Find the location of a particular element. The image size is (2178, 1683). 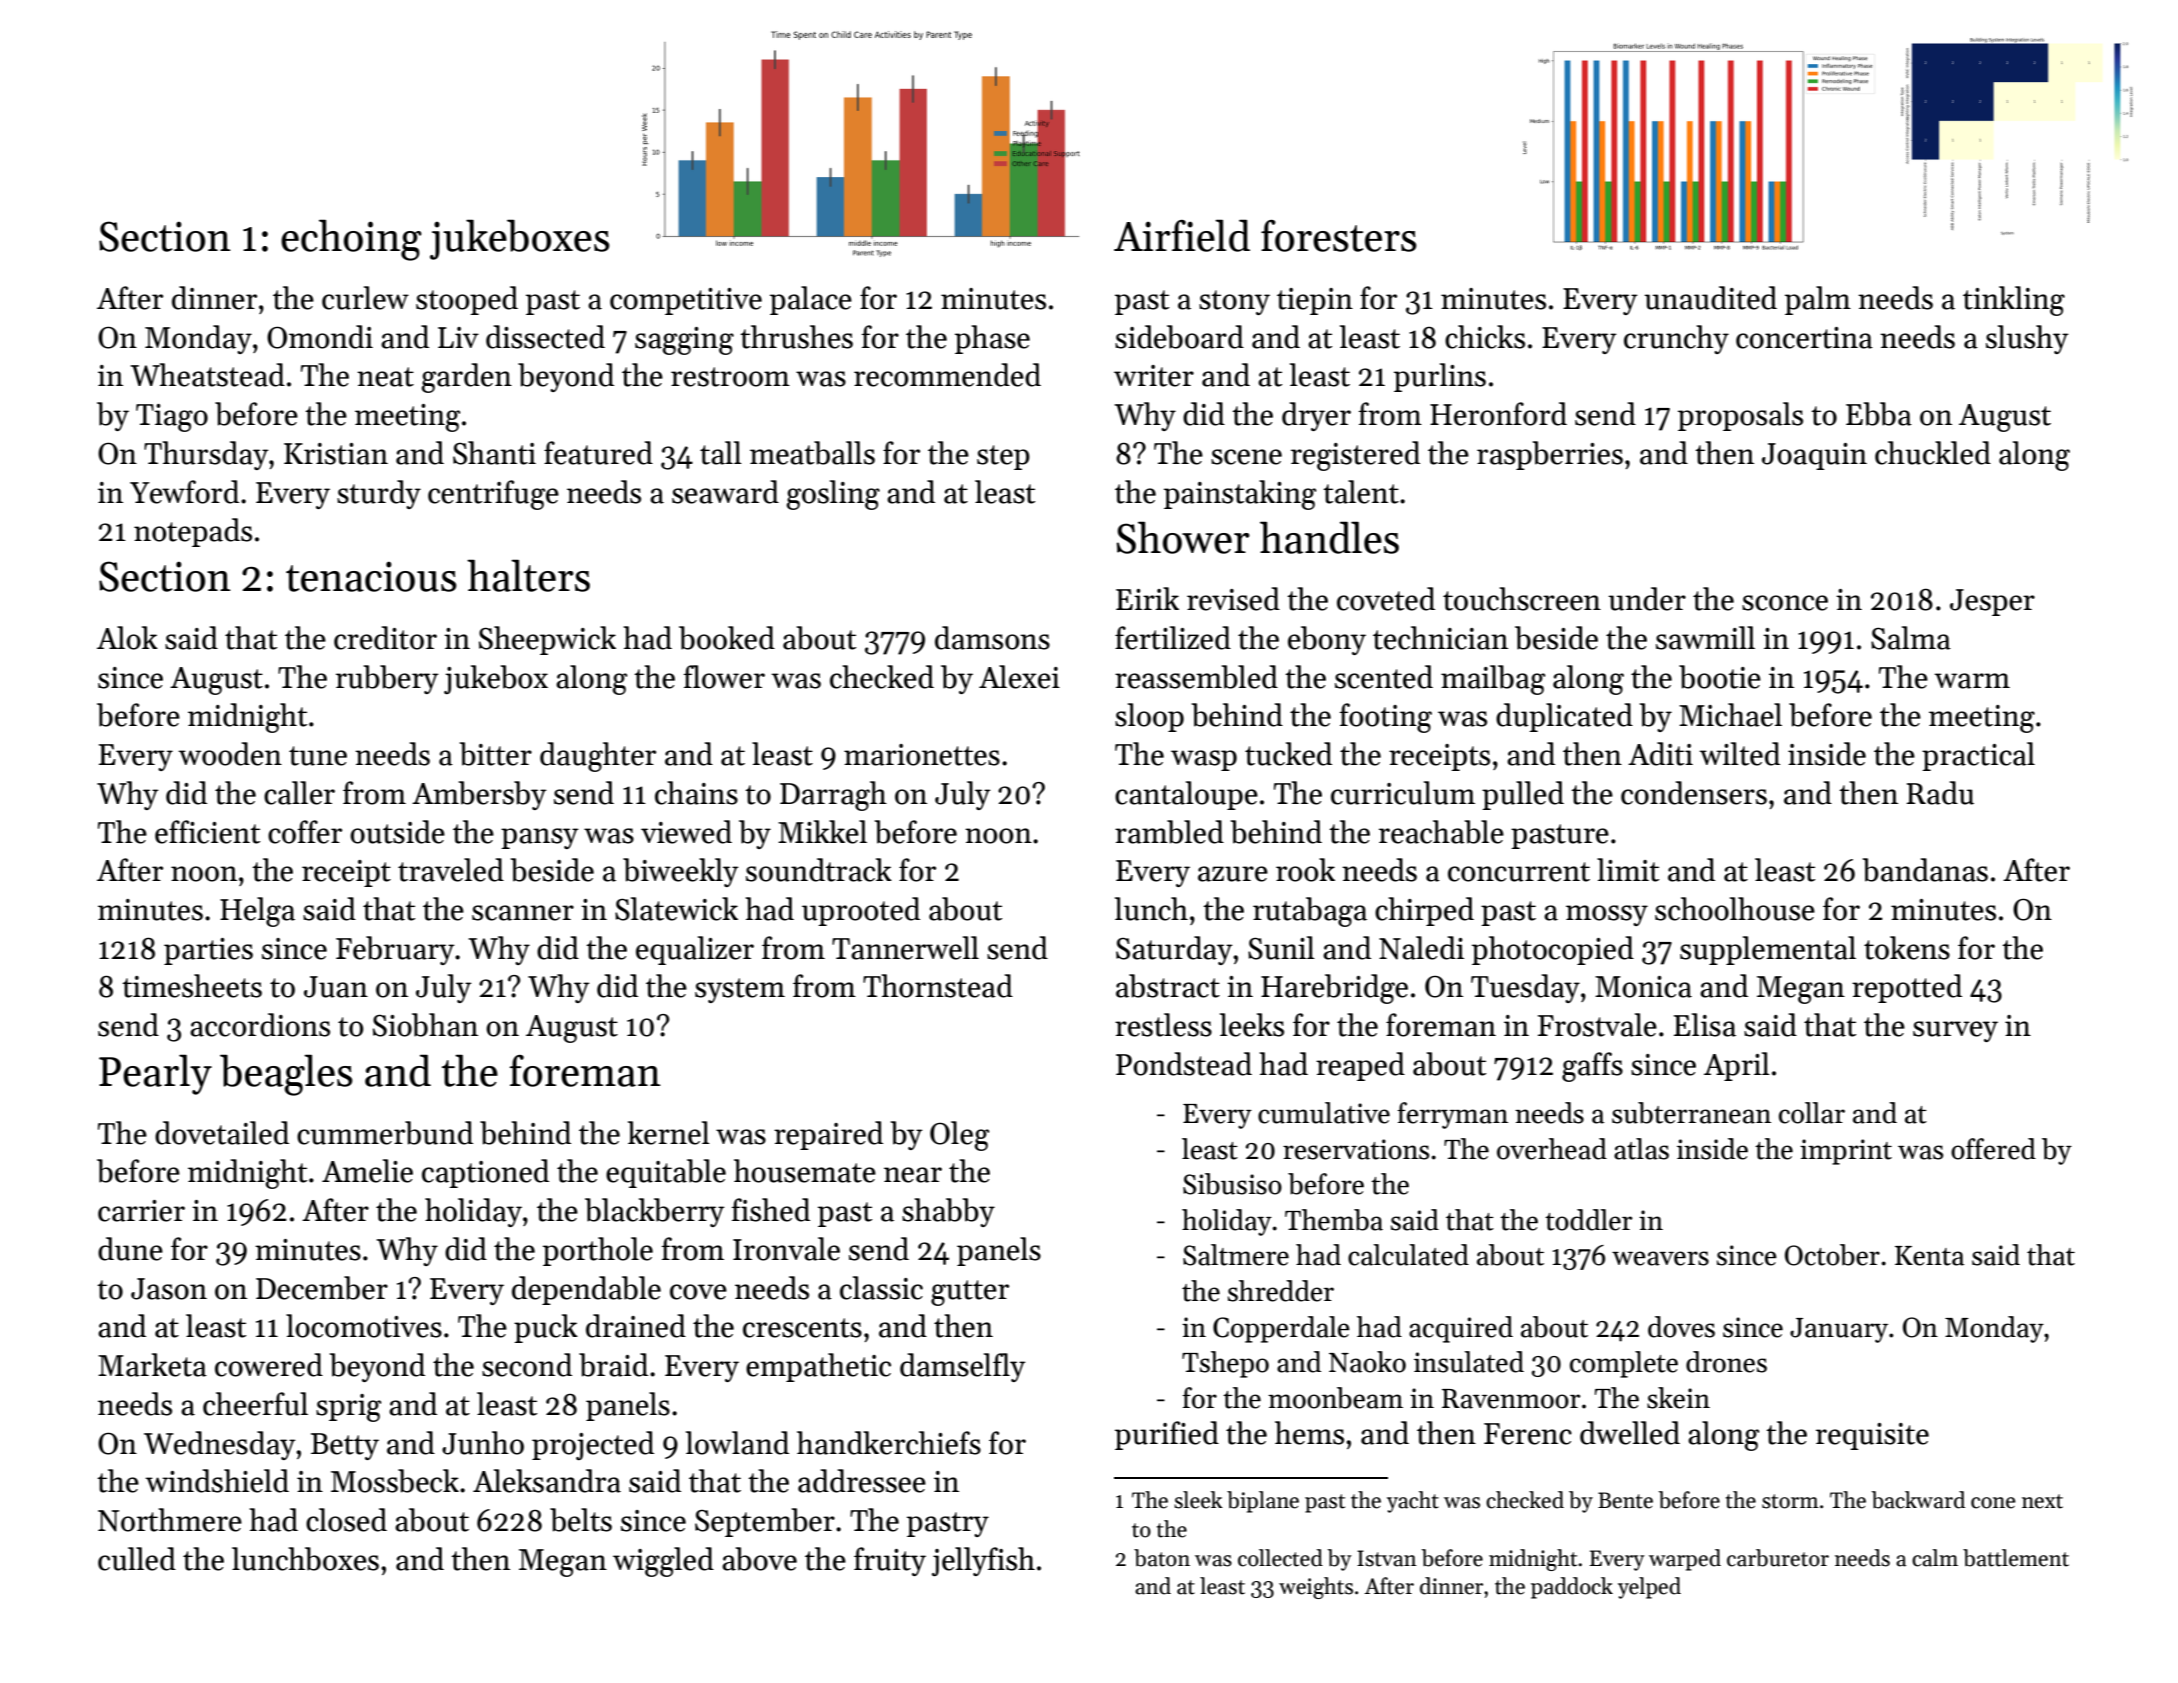

doves is located at coordinates (1681, 1327).
